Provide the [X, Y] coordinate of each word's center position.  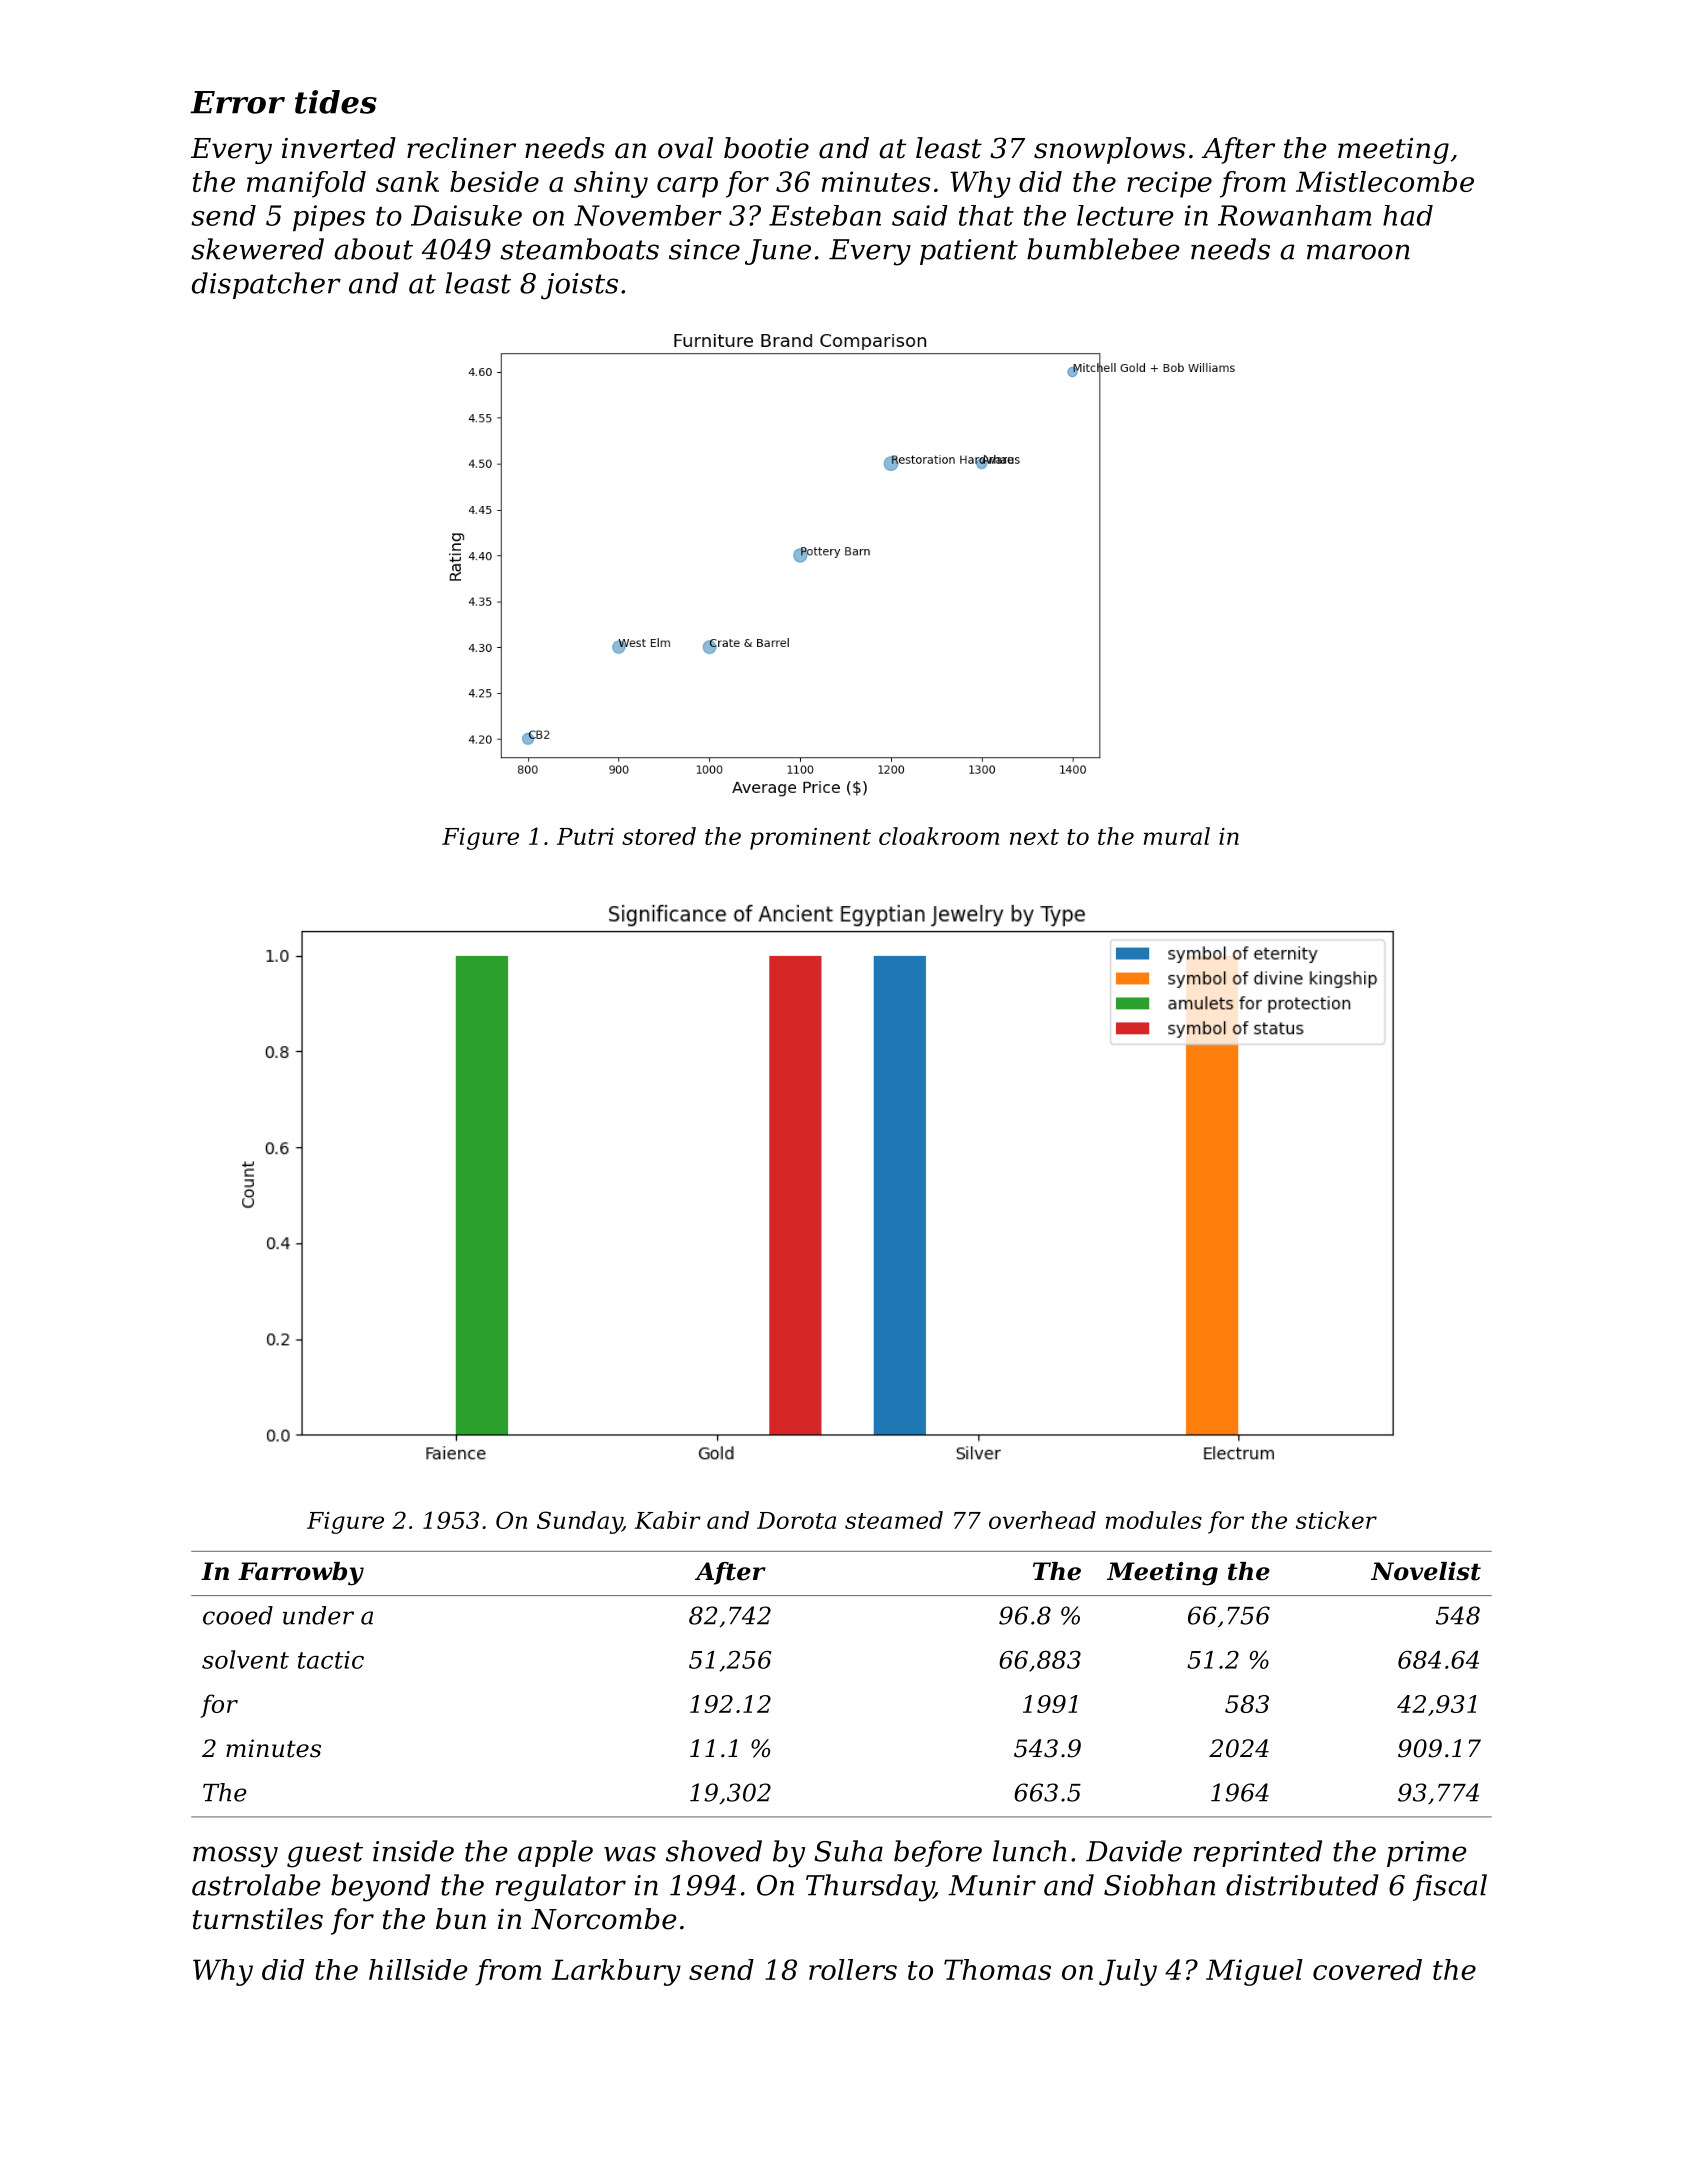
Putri [585, 836]
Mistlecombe [1385, 181]
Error [237, 102]
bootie [766, 148]
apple [555, 1853]
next [1034, 837]
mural [1177, 836]
